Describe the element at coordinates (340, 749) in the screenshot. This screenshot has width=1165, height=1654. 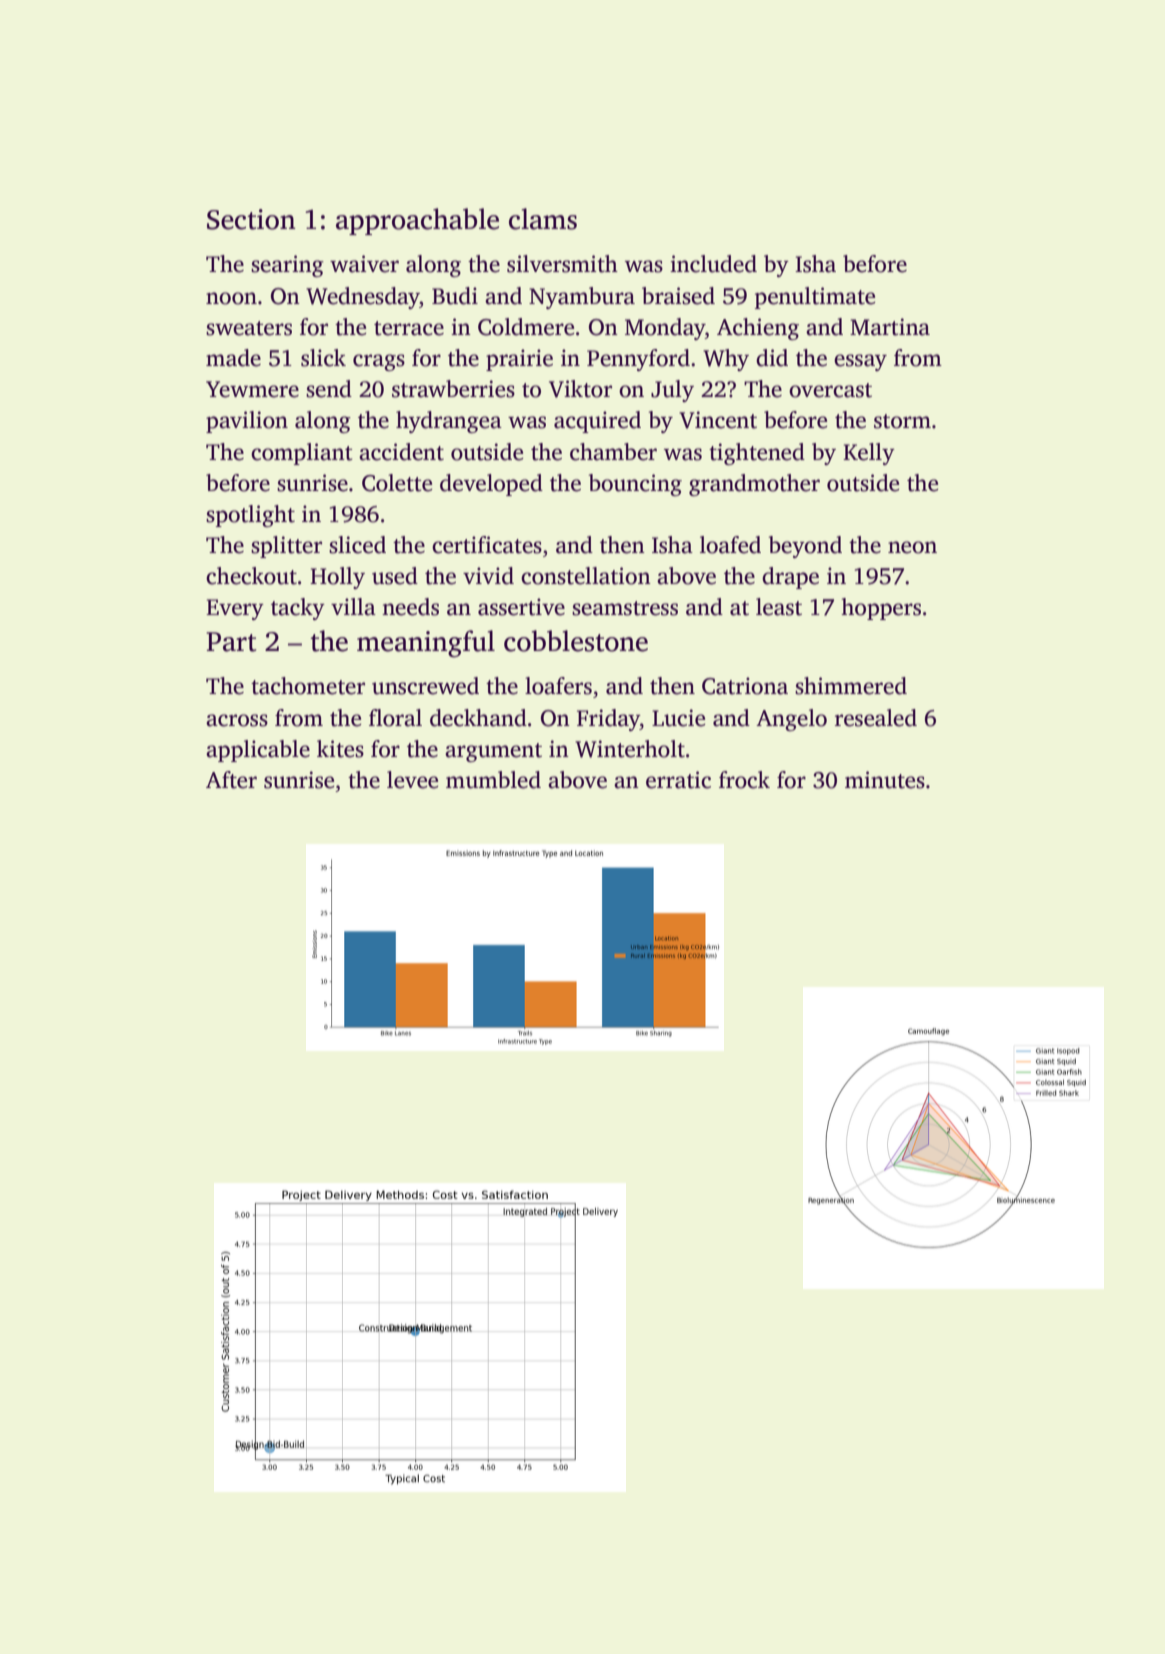
I see `kites` at that location.
